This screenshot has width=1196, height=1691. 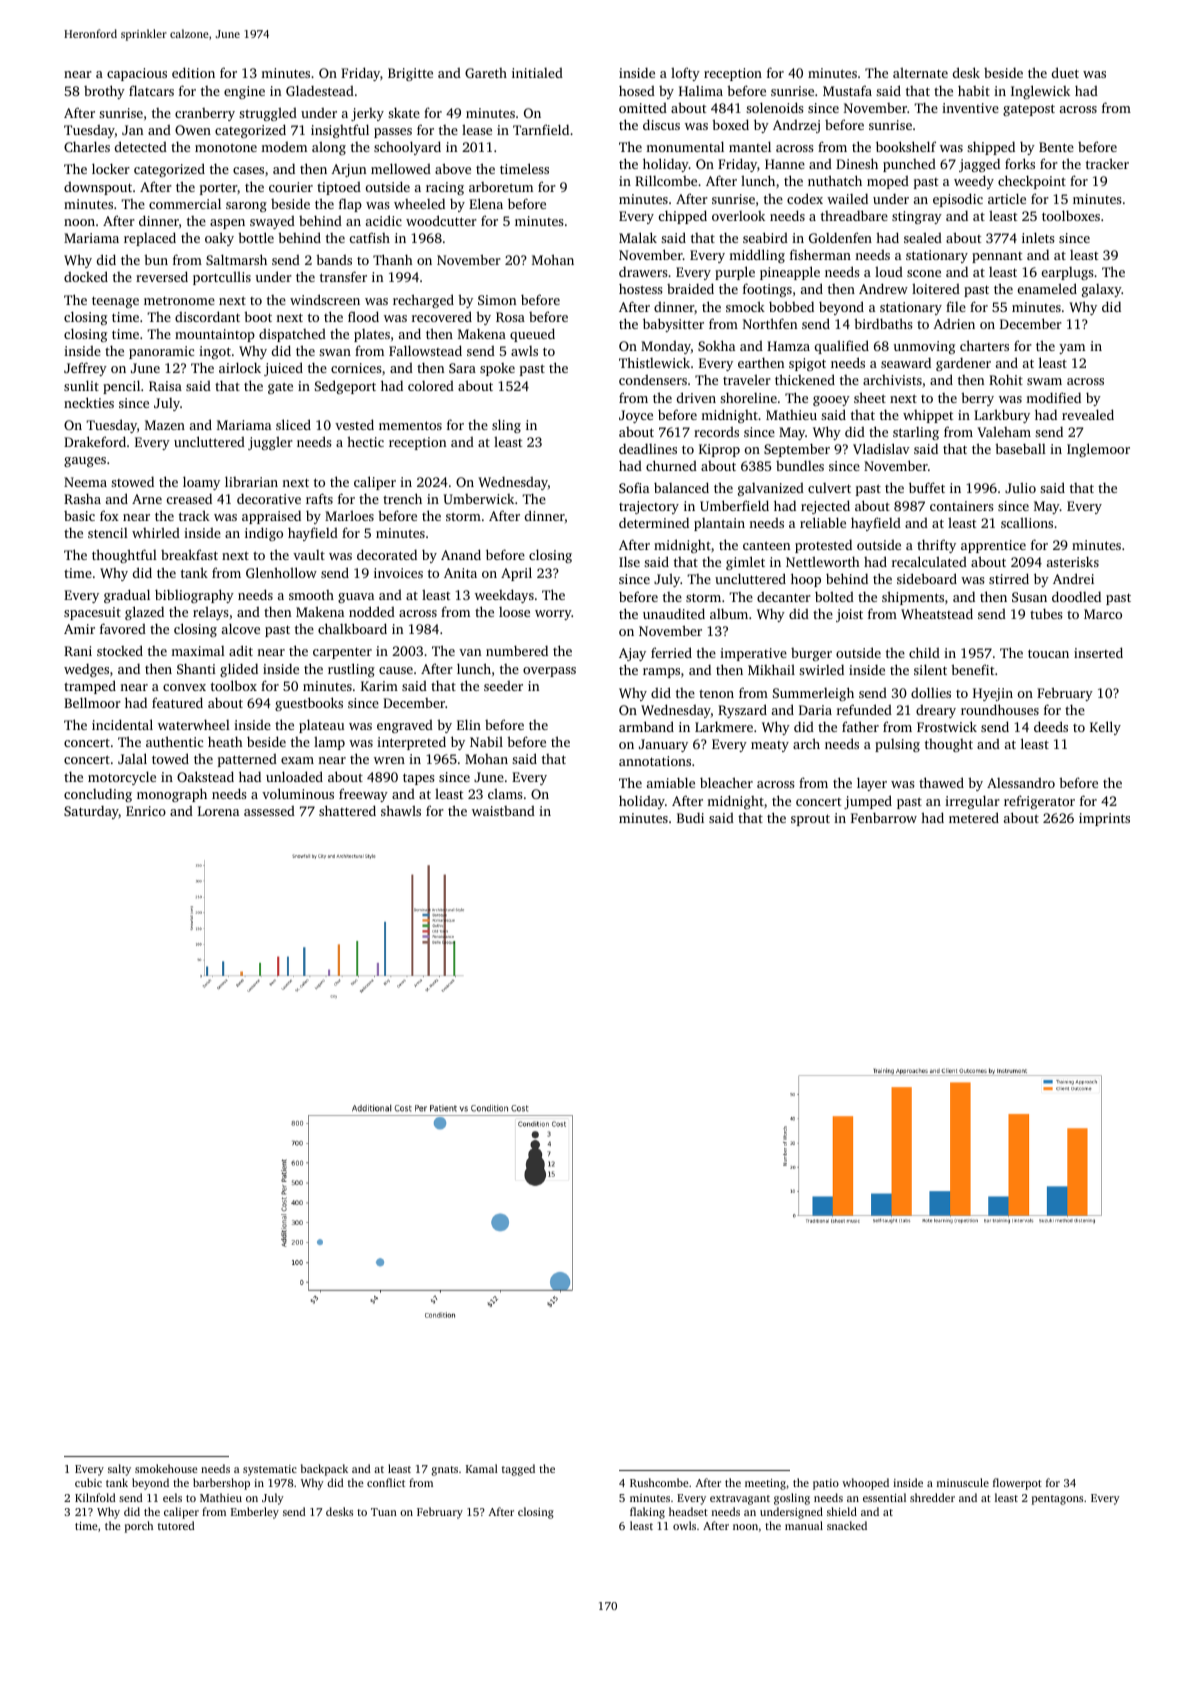 I want to click on tagged, so click(x=518, y=1470).
